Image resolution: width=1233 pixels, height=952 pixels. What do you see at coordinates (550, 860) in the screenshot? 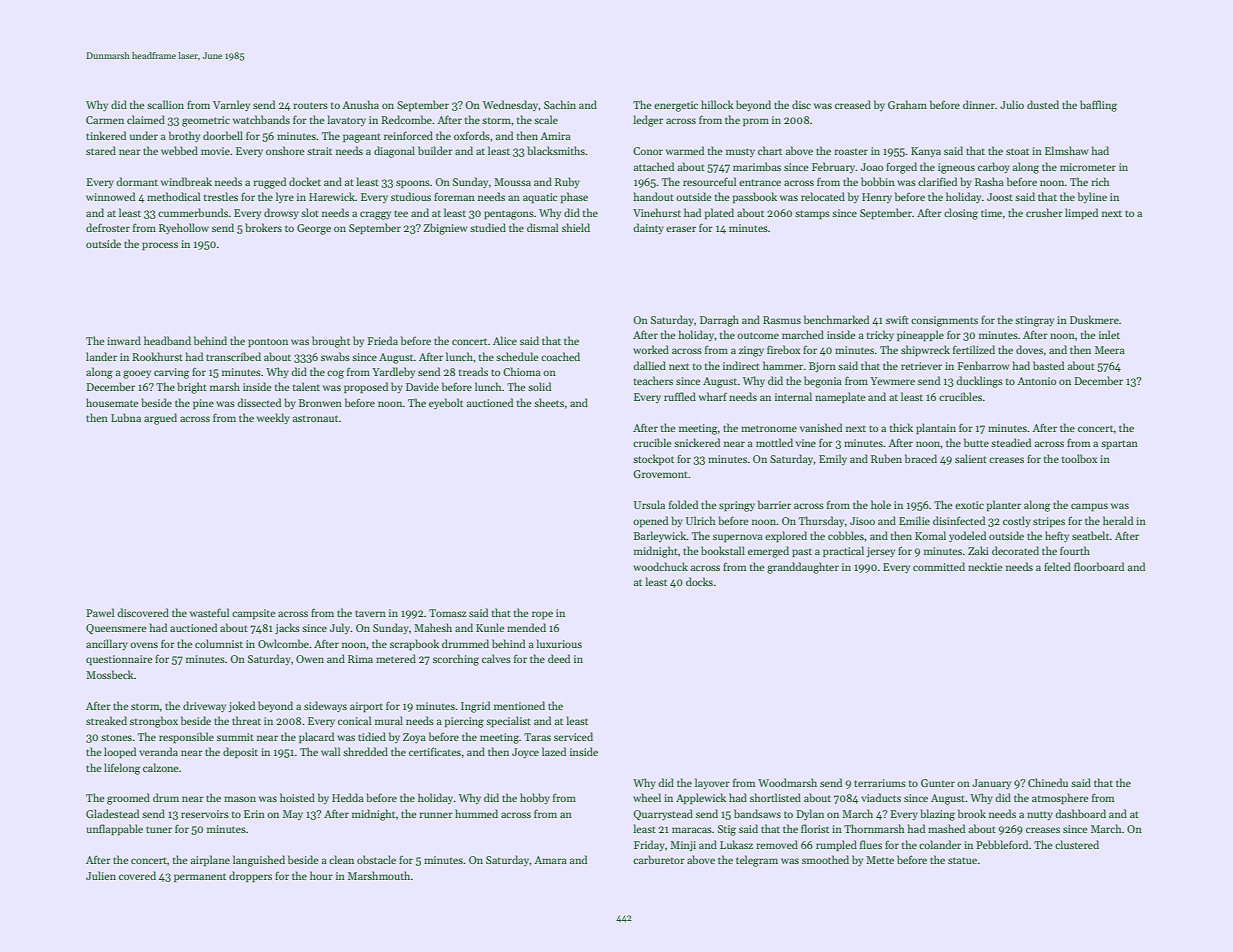
I see `Amara` at bounding box center [550, 860].
